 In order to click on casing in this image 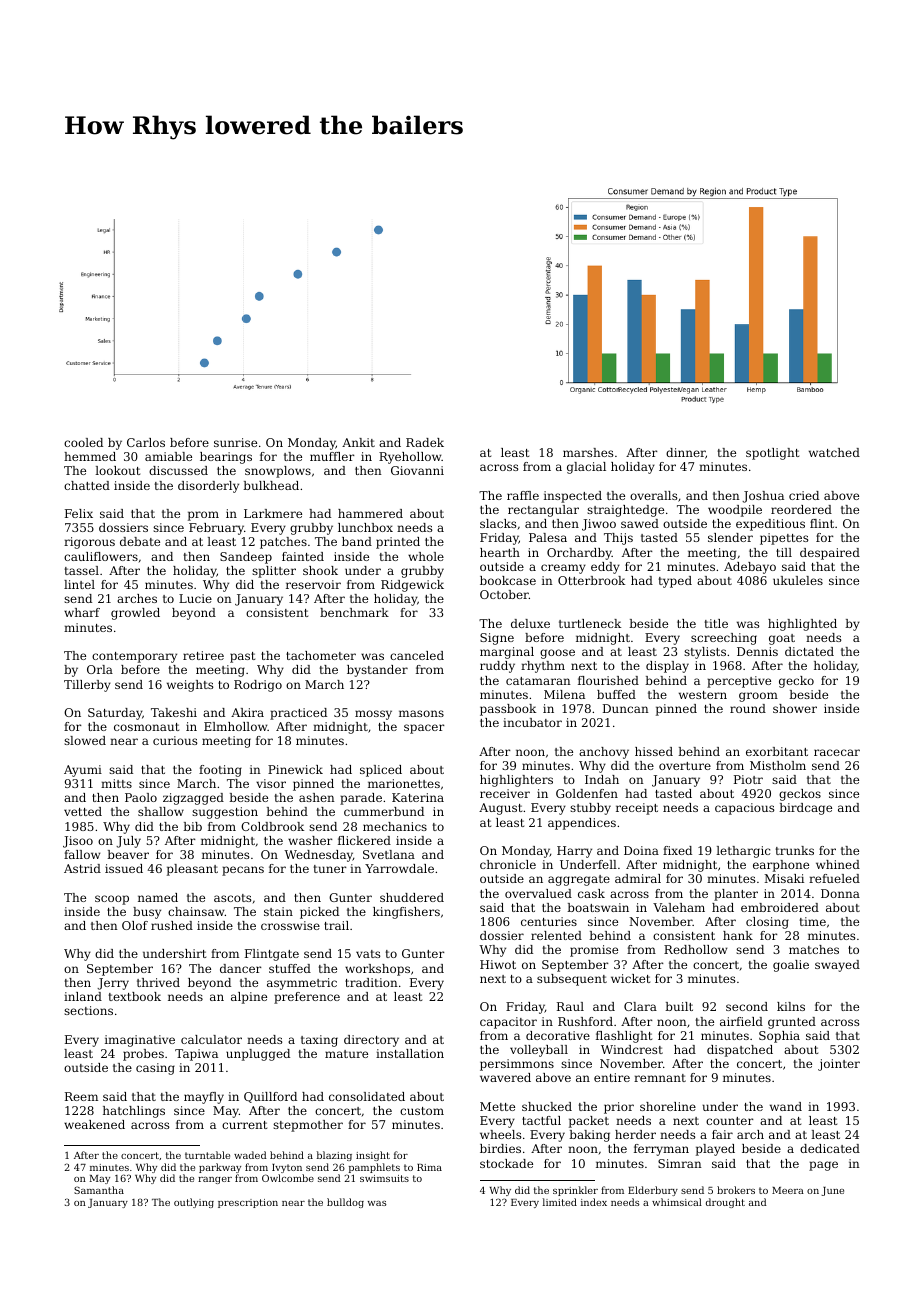, I will do `click(155, 1069)`.
